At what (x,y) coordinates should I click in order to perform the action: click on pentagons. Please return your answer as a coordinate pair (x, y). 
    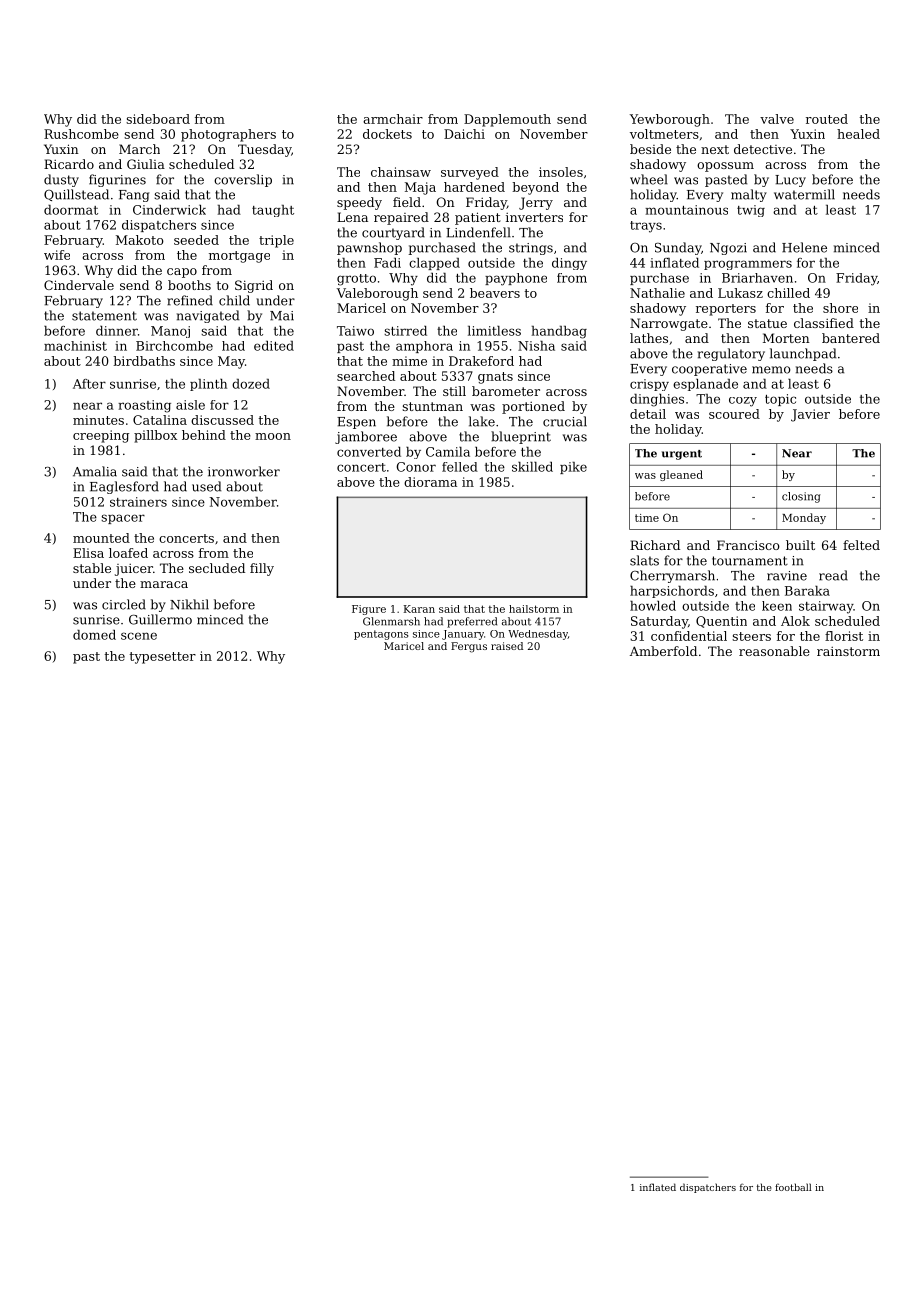
    Looking at the image, I should click on (381, 635).
